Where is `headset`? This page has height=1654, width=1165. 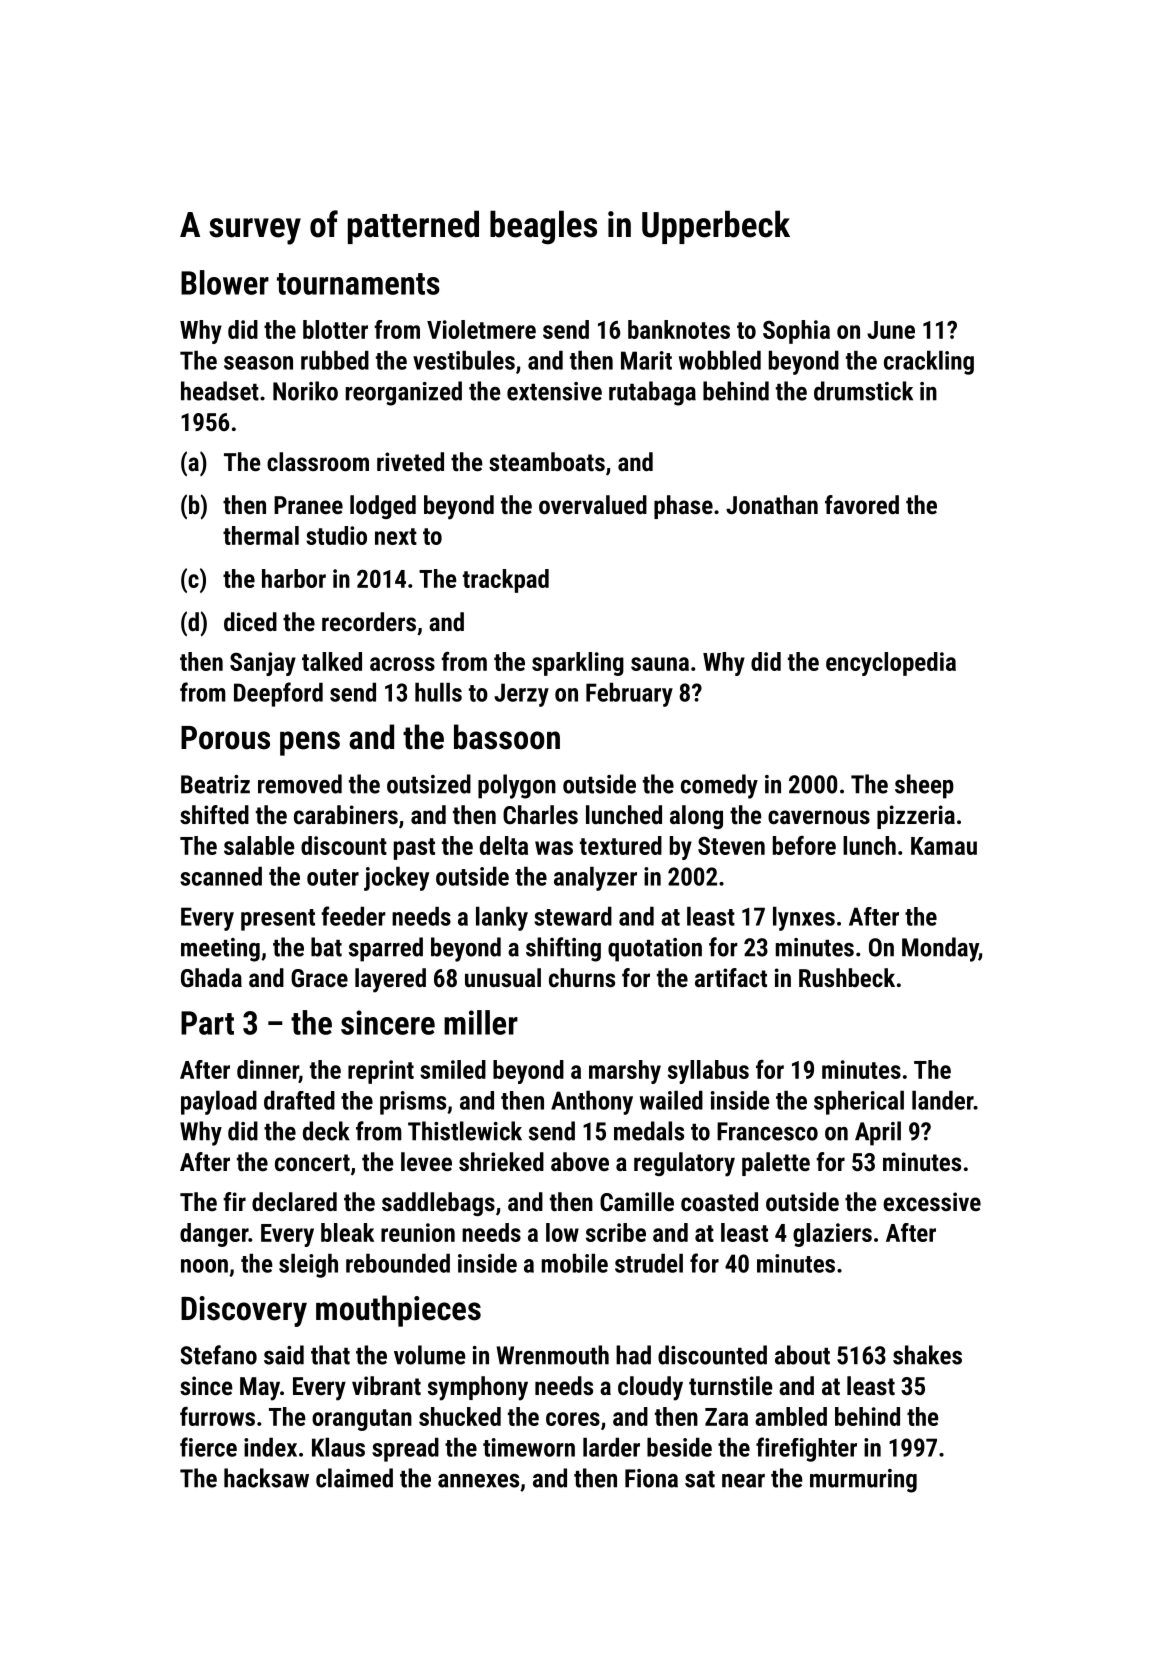 headset is located at coordinates (220, 391).
